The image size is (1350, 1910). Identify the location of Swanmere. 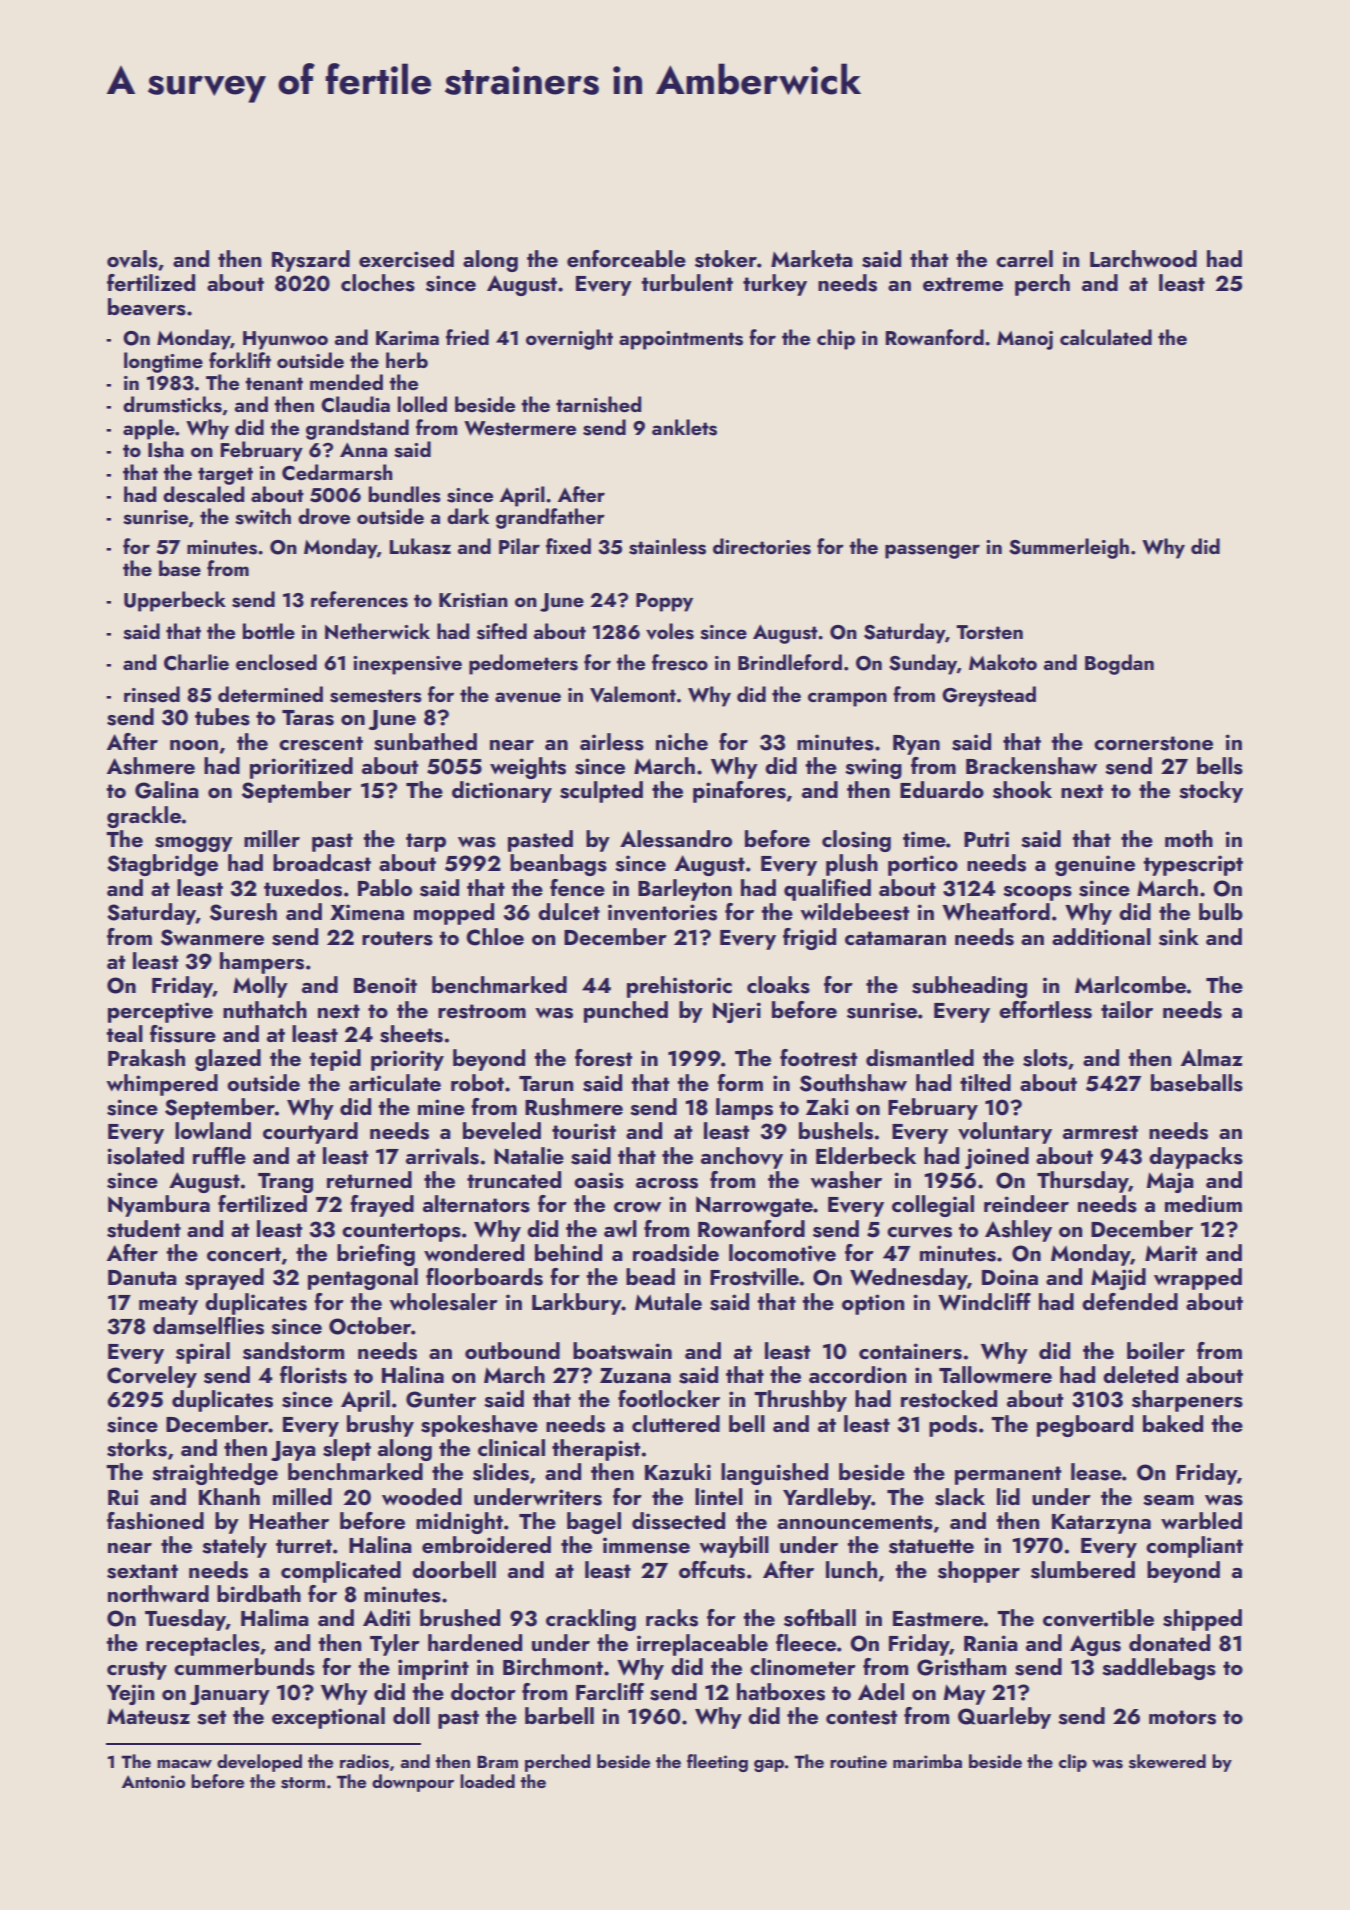
(212, 937).
